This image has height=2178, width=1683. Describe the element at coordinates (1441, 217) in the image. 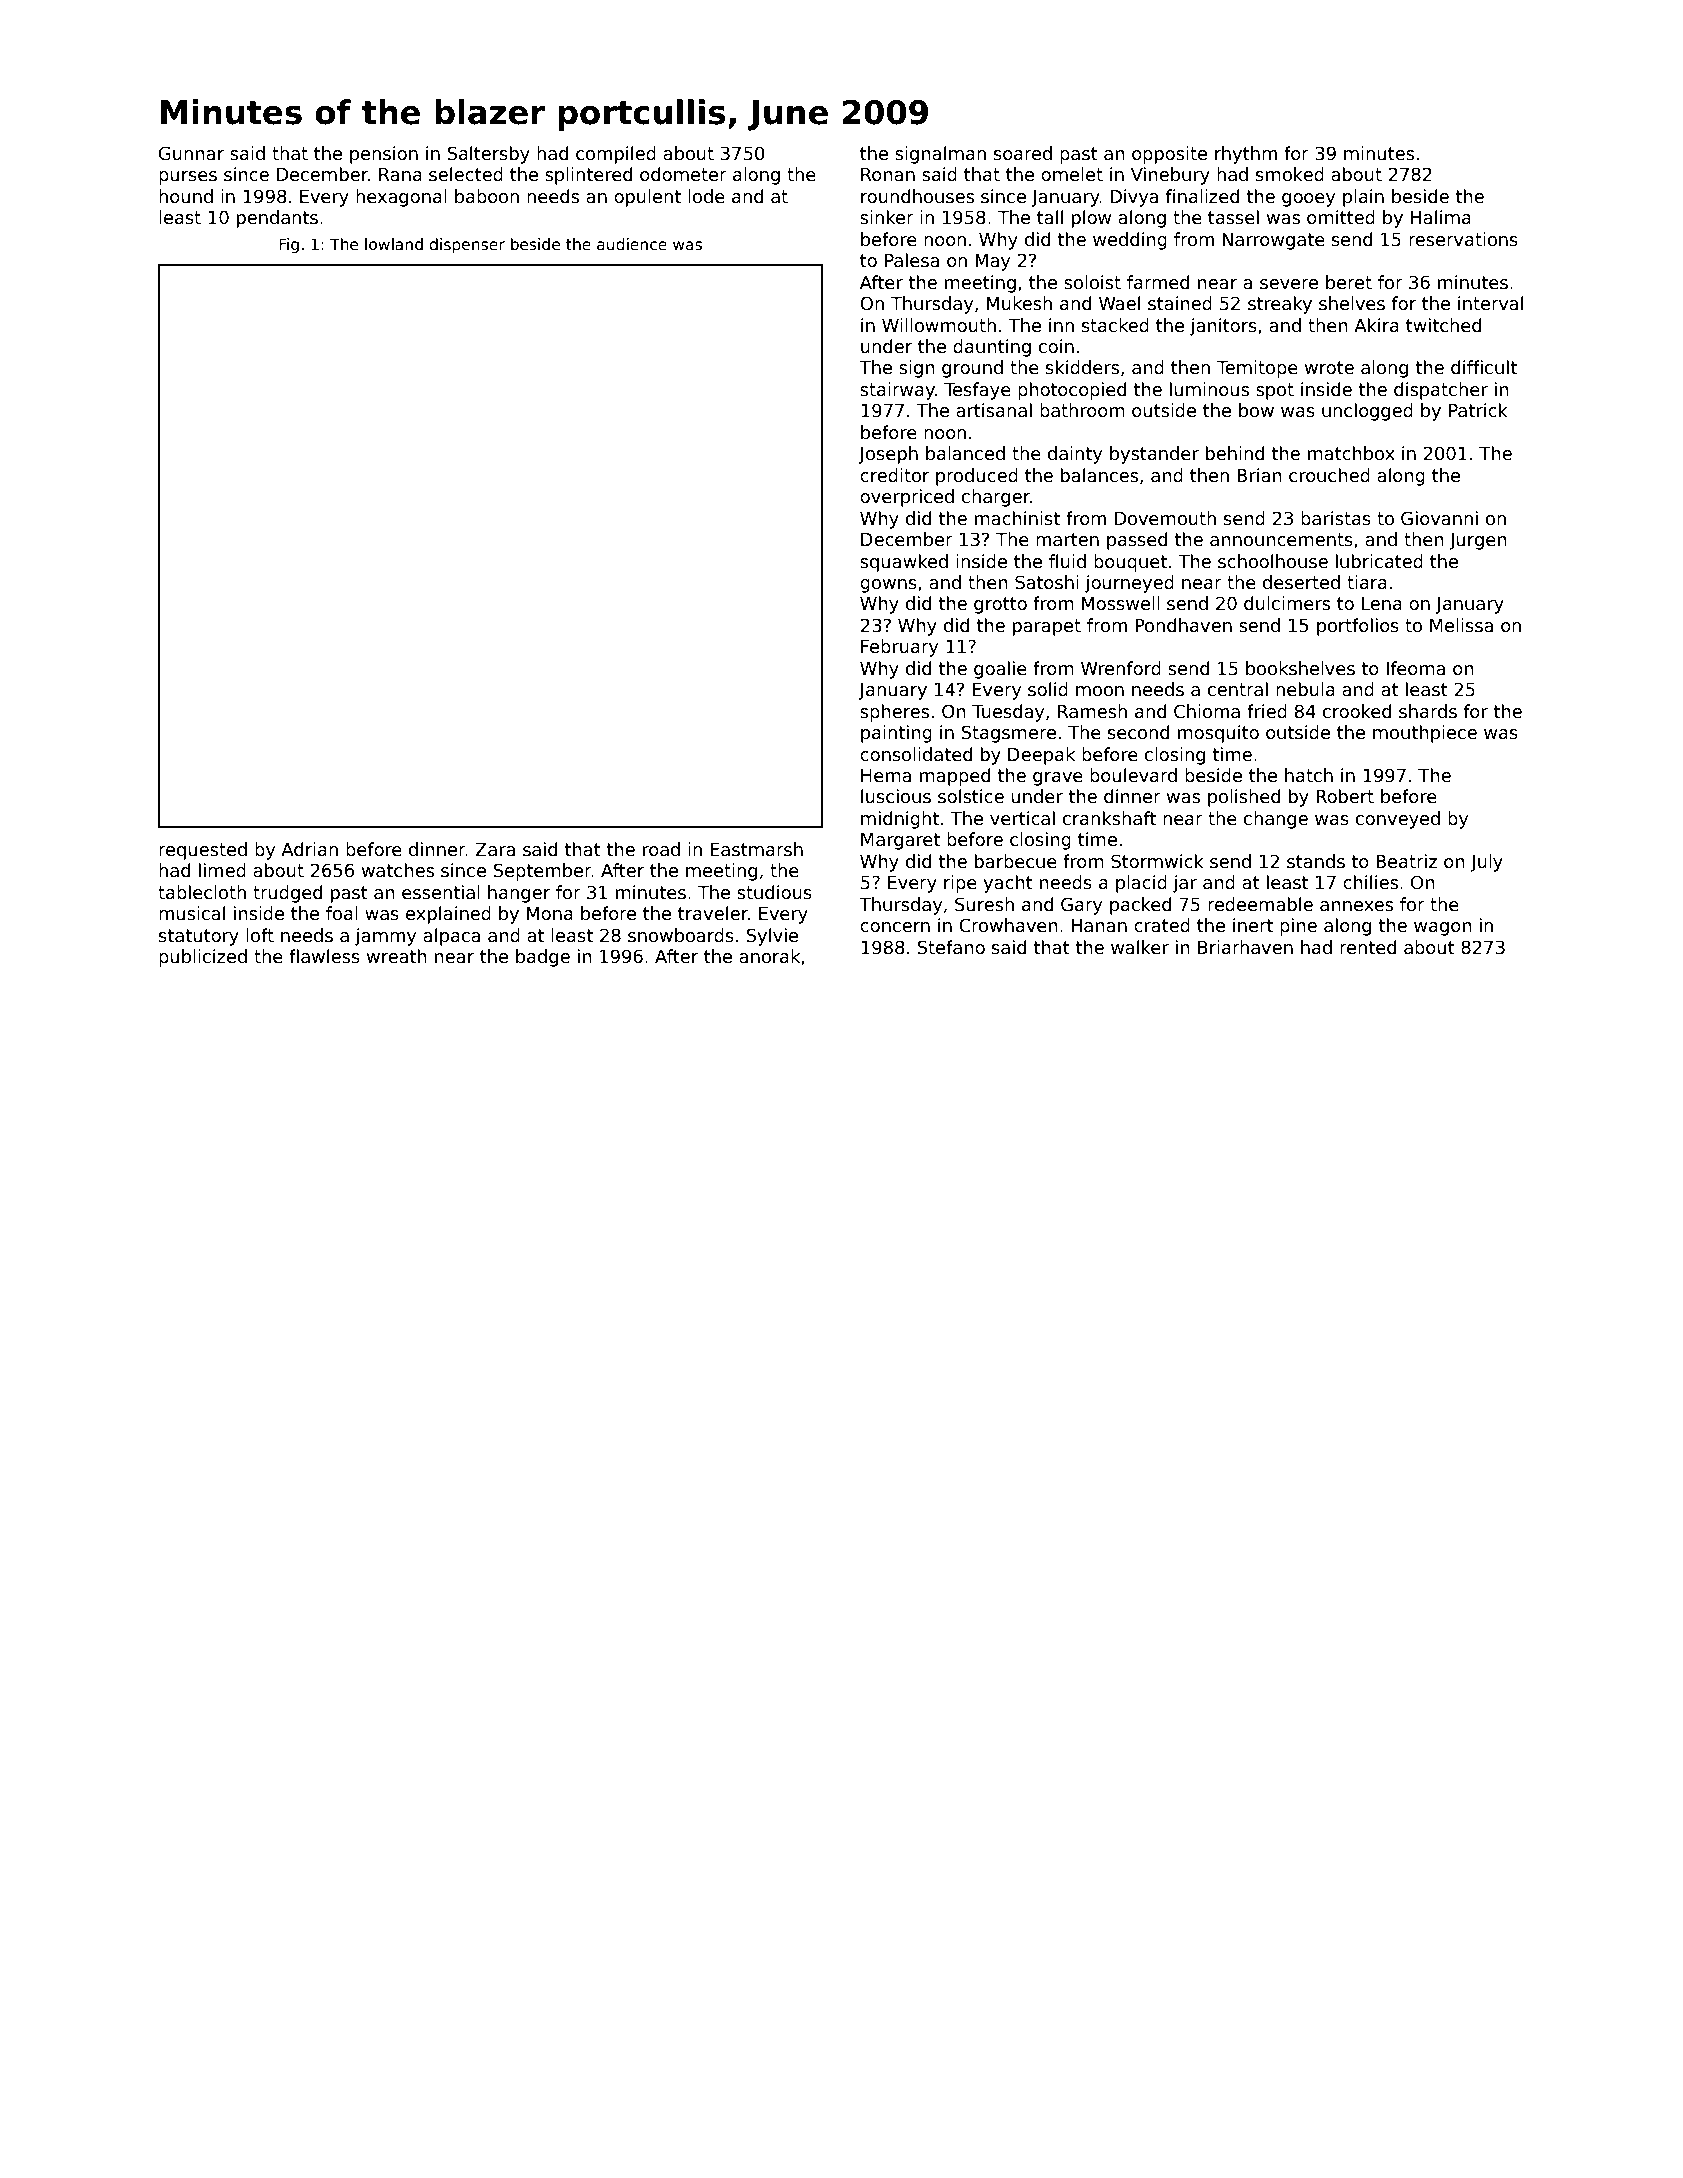

I see `Halima` at that location.
